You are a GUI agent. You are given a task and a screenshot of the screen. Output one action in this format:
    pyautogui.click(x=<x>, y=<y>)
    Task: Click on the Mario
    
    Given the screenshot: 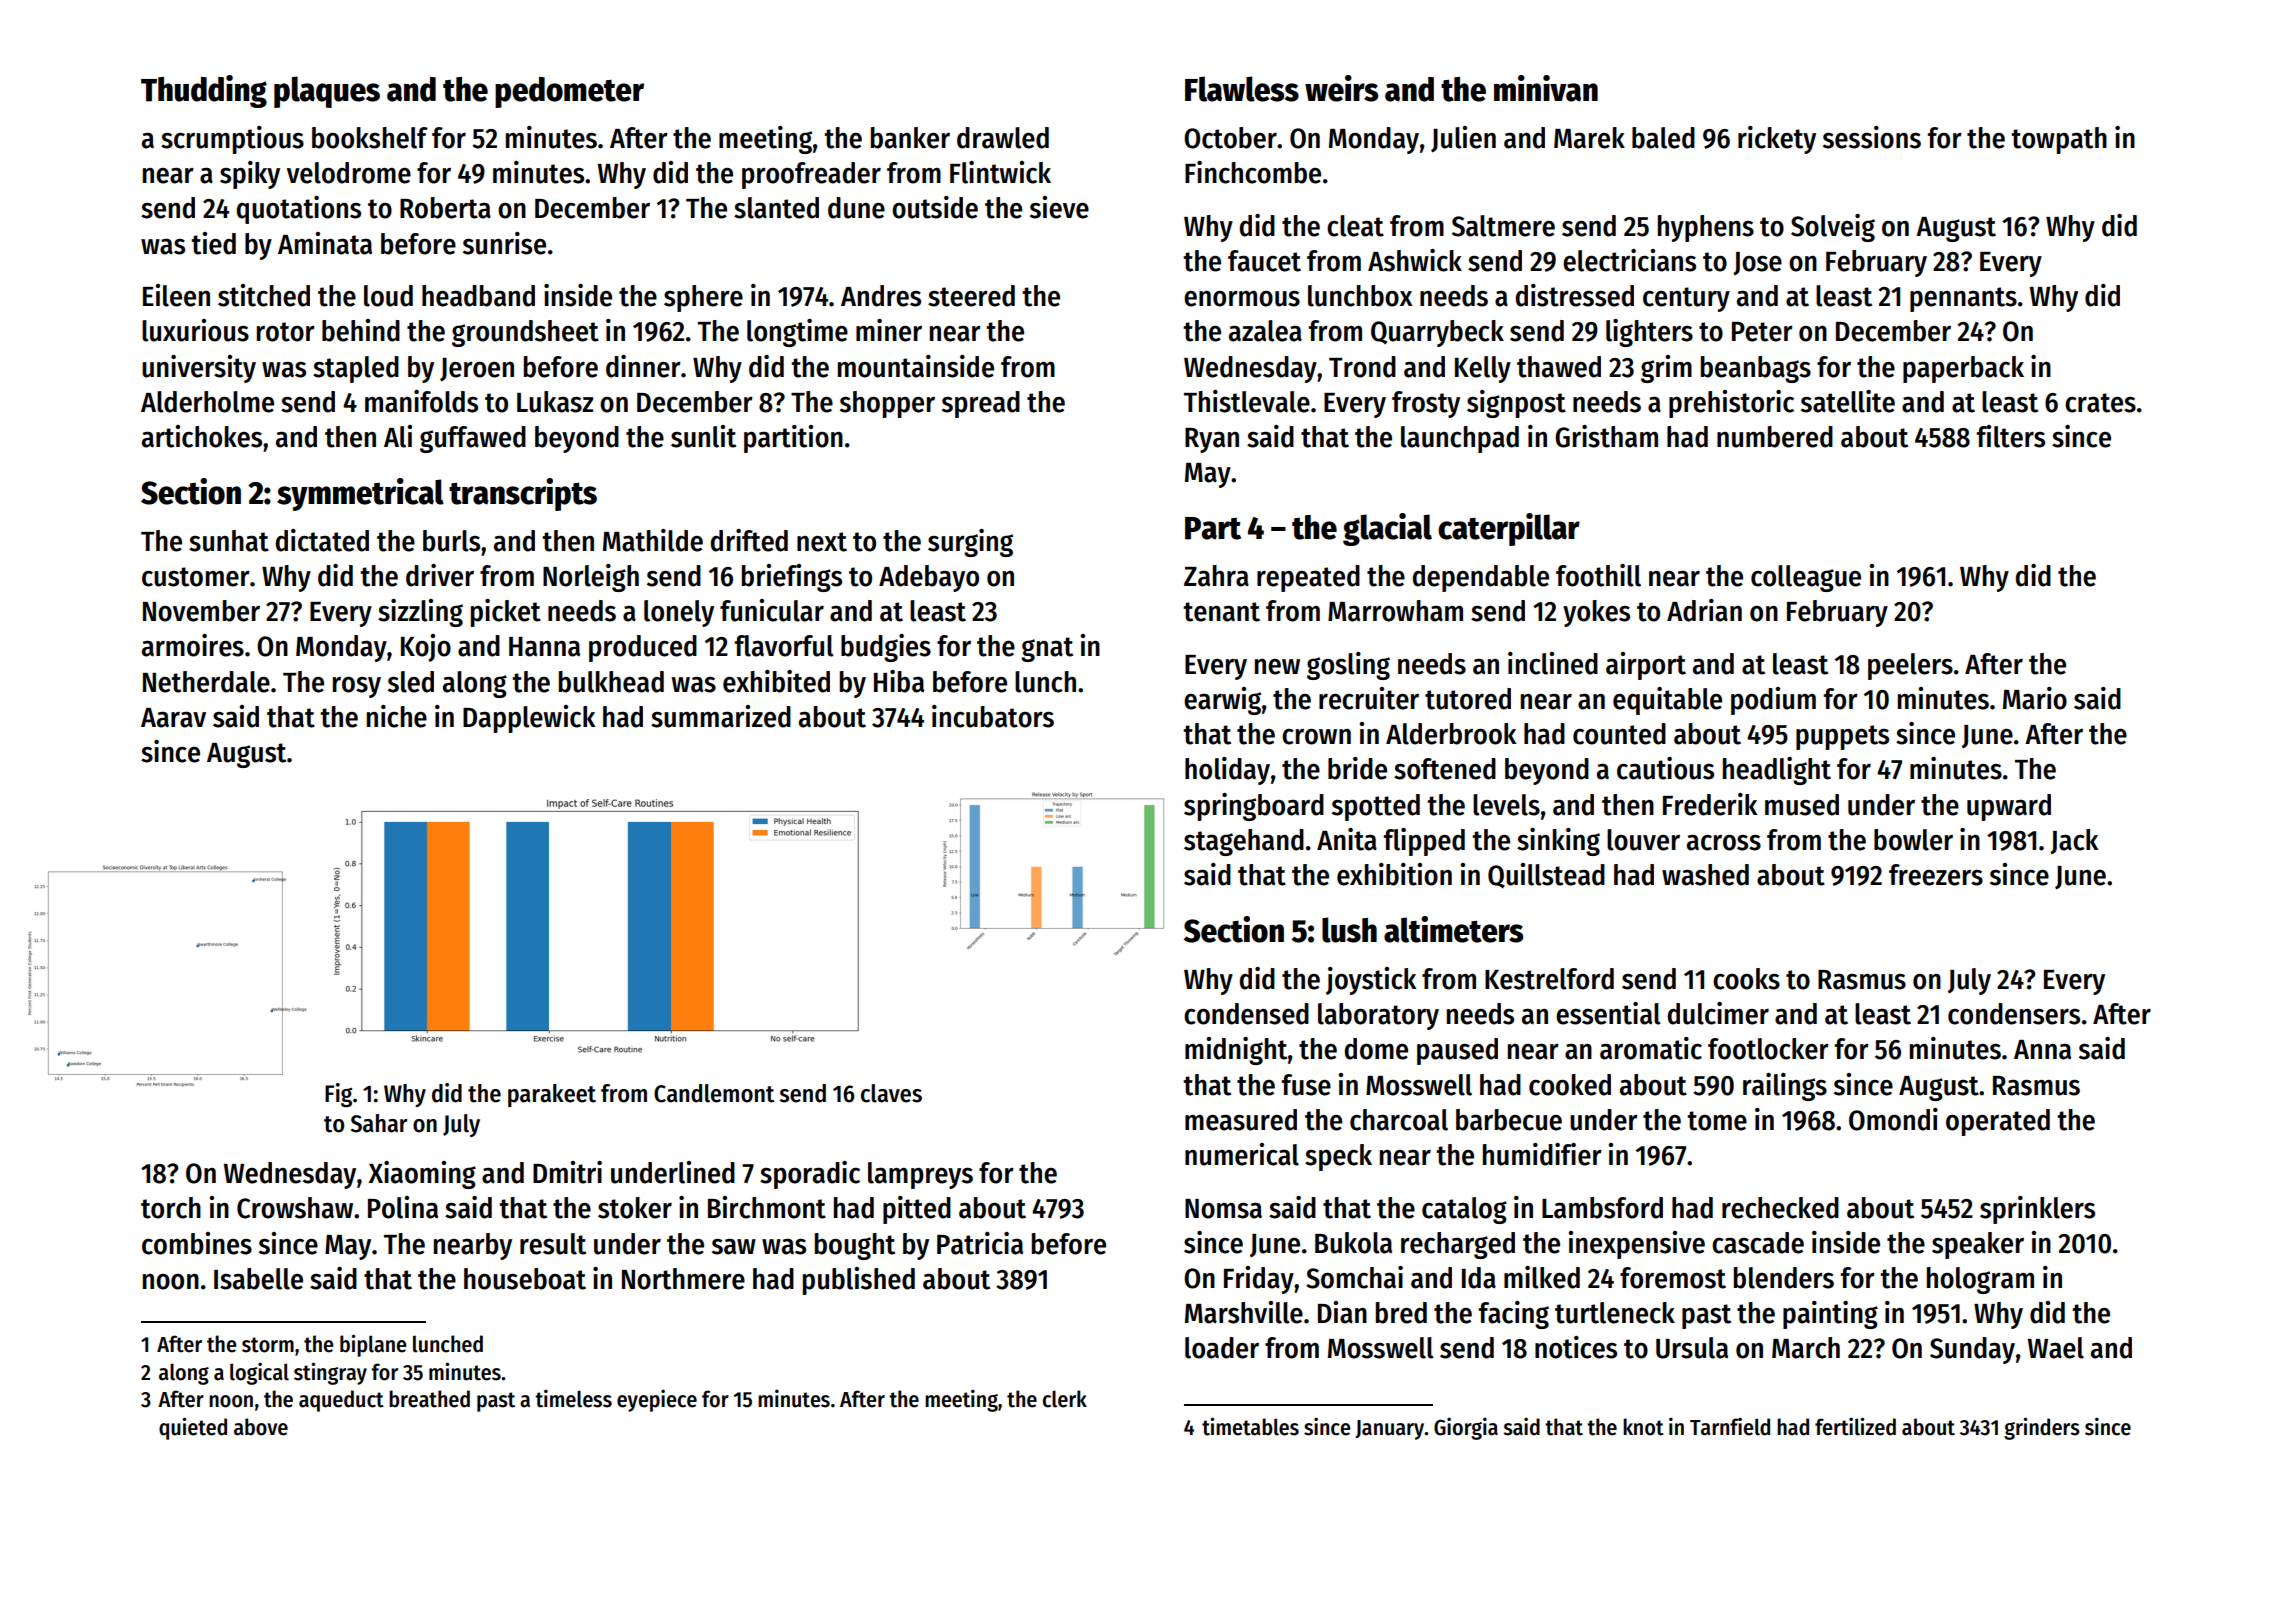 What is the action you would take?
    pyautogui.click(x=2035, y=698)
